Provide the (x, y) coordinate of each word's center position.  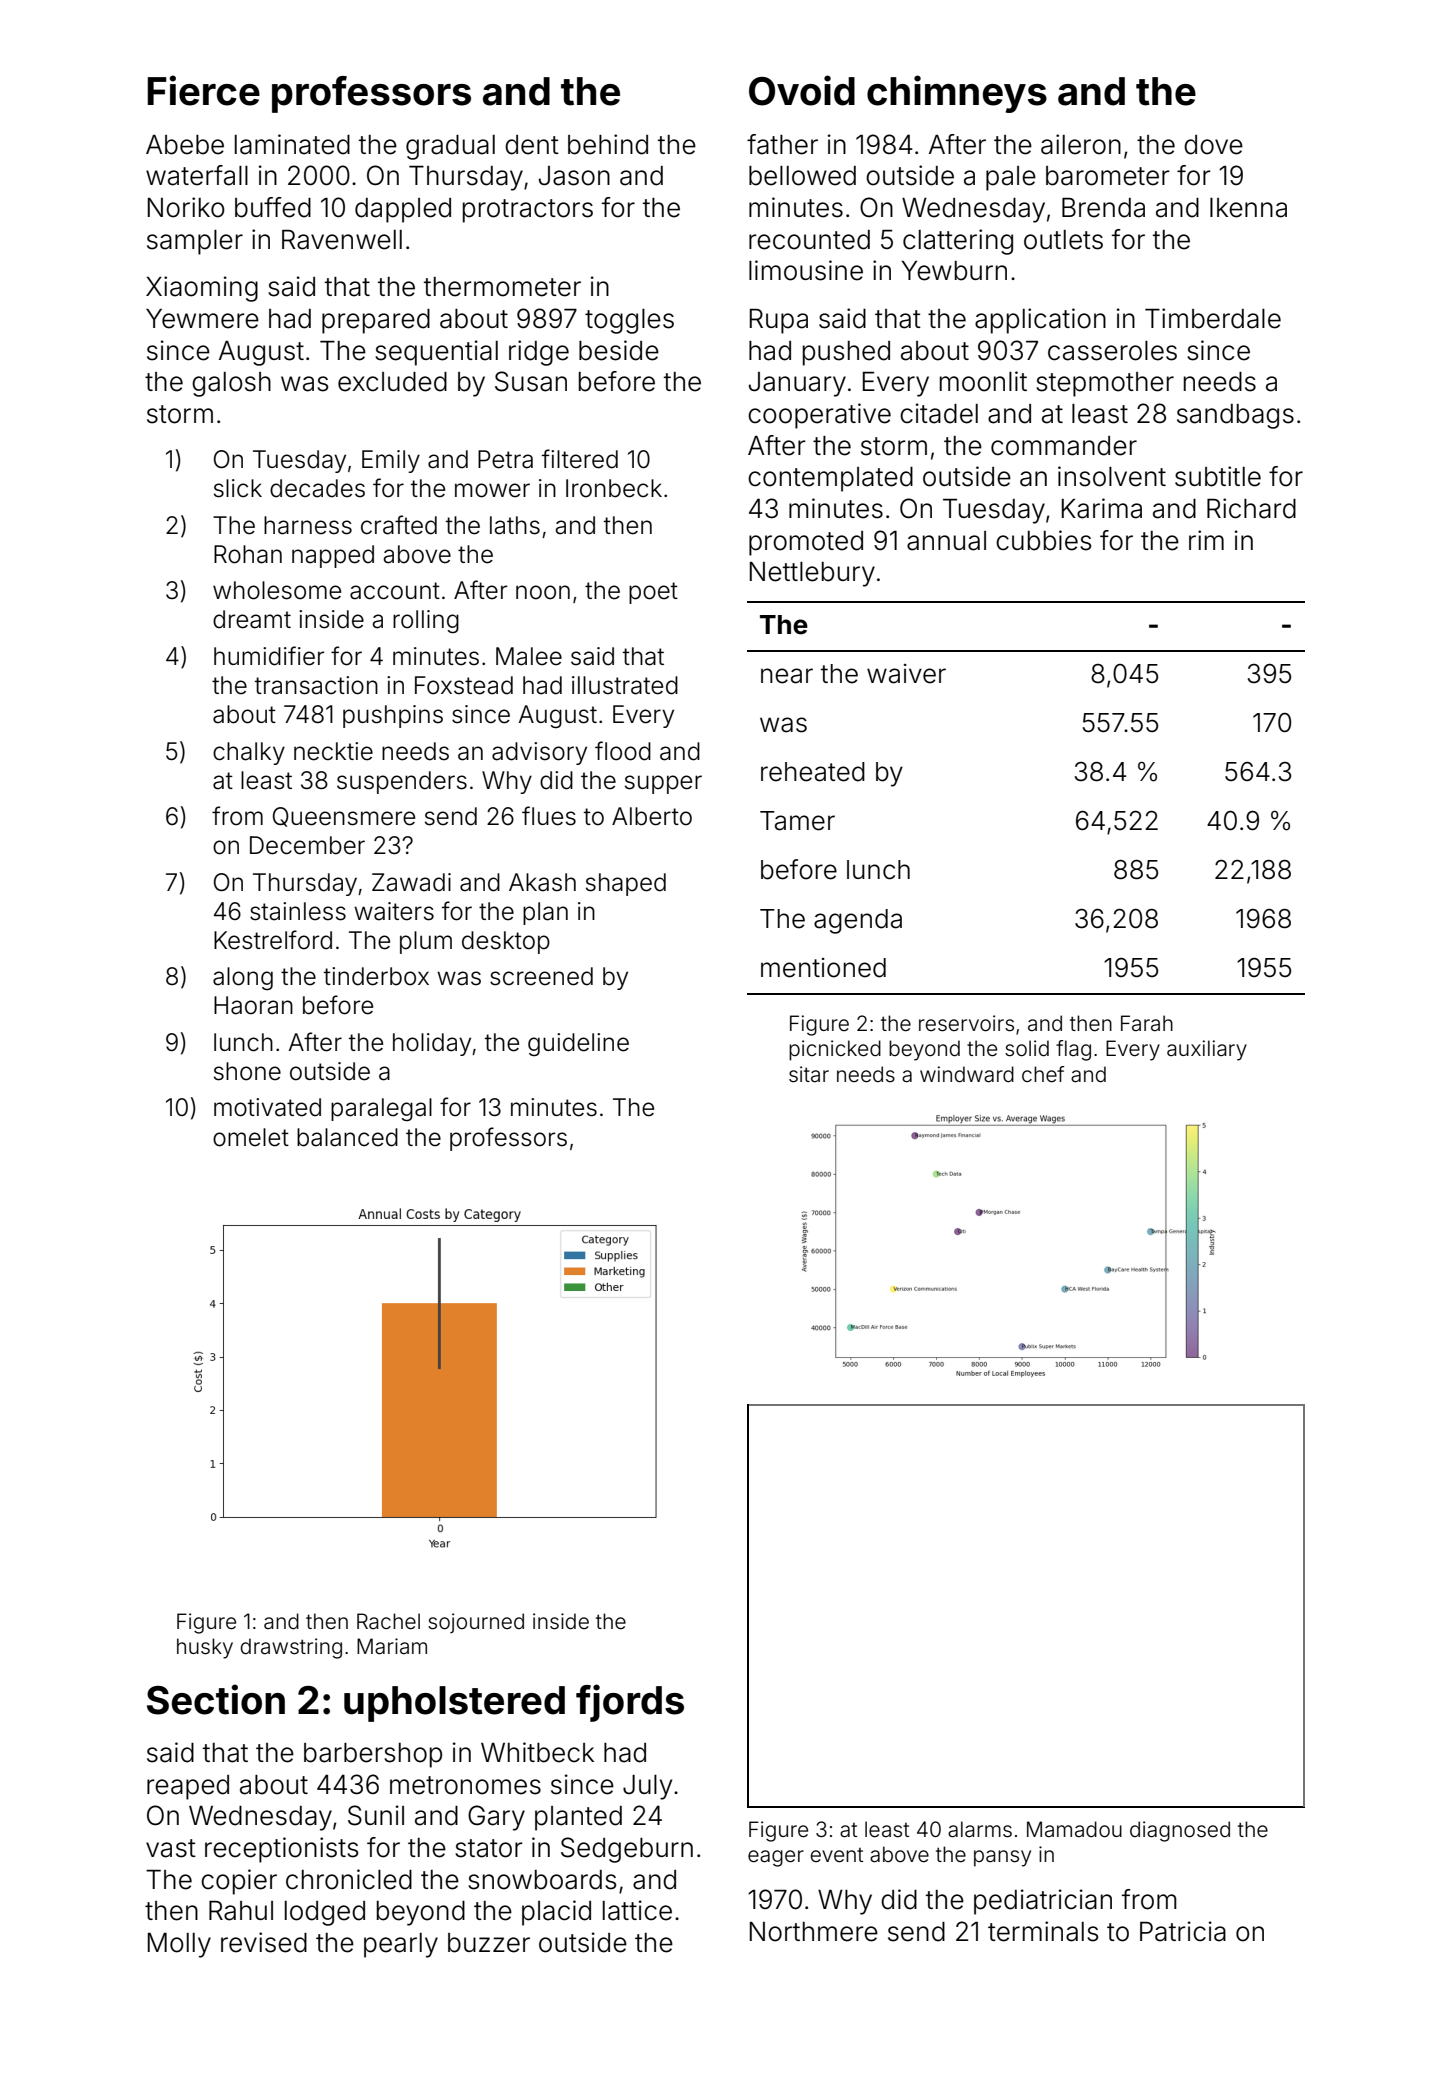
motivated (267, 1107)
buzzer (489, 1943)
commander (1064, 446)
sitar (809, 1074)
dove (1213, 145)
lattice (637, 1910)
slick (238, 488)
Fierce (203, 90)
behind (608, 144)
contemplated (830, 479)
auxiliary (1207, 1050)
